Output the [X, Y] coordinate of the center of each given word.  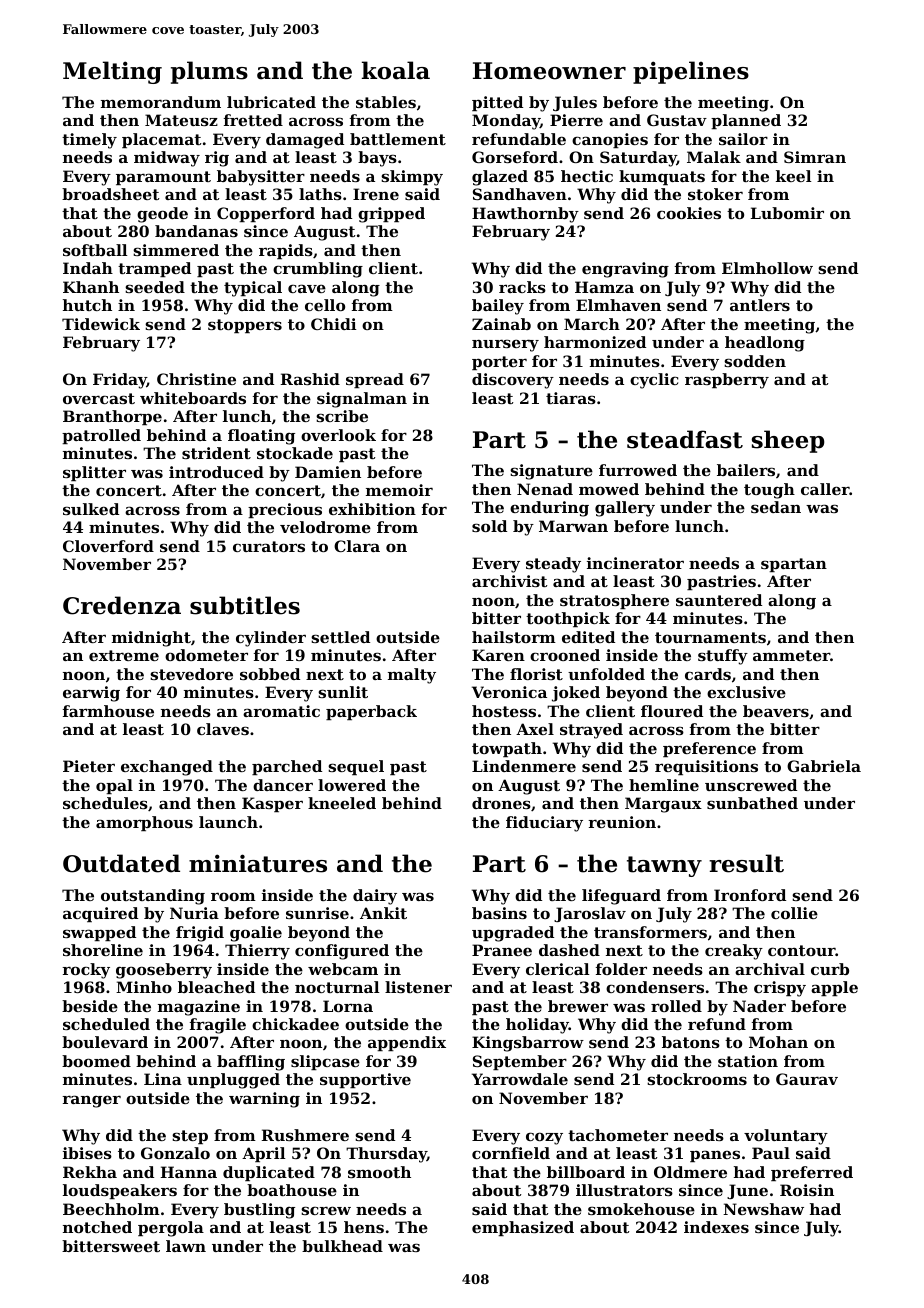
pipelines [691, 72]
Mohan [778, 1042]
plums [209, 72]
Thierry [257, 952]
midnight [151, 639]
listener [418, 987]
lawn [186, 1246]
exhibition [372, 509]
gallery [625, 509]
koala [396, 70]
